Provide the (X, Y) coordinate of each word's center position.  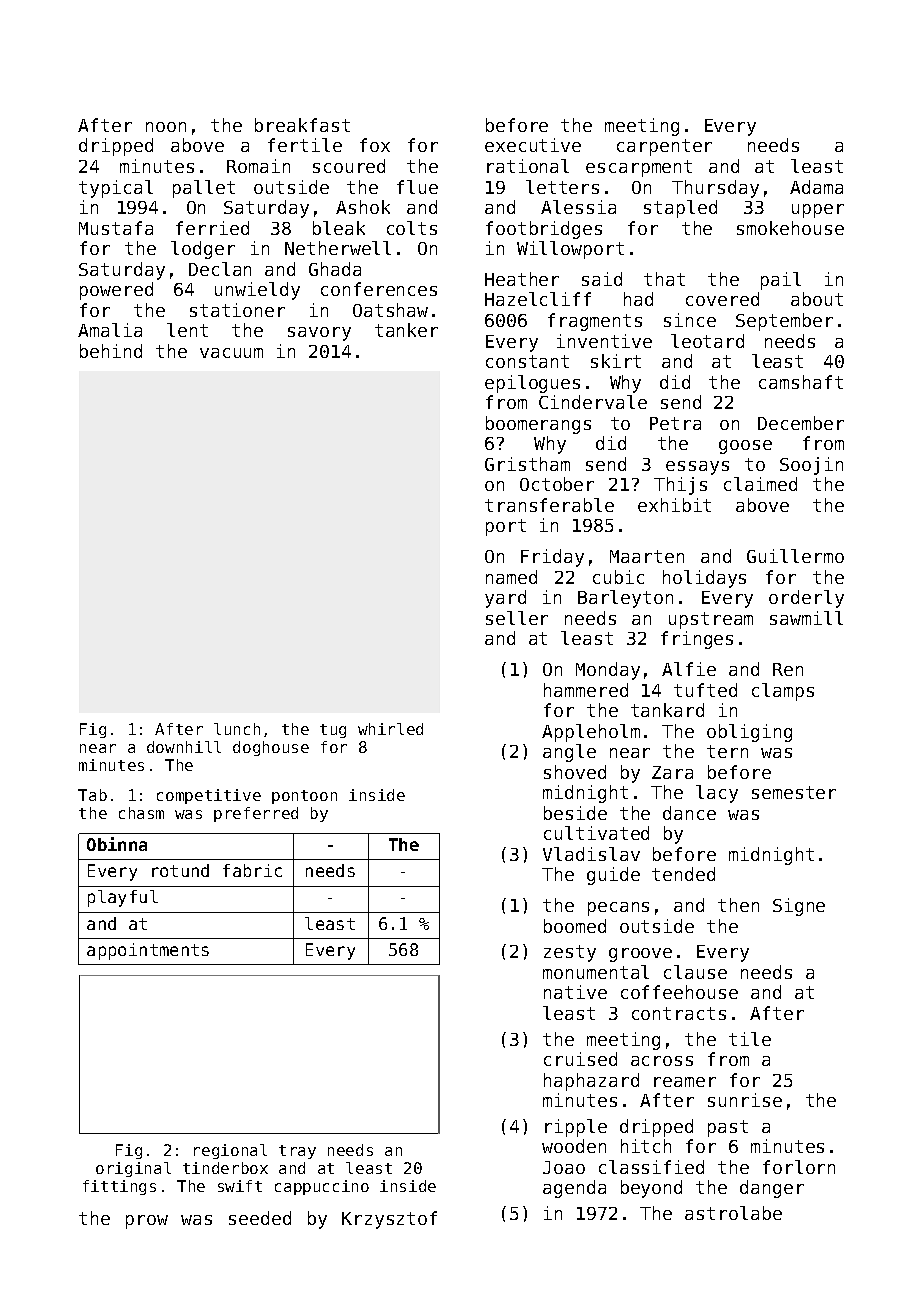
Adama (816, 187)
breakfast (302, 125)
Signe (799, 907)
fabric (252, 870)
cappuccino (322, 1187)
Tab (92, 795)
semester (794, 792)
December (801, 423)
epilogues (532, 384)
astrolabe (733, 1213)
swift (240, 1186)
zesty (570, 953)
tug (333, 731)
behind (111, 351)
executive (533, 145)
